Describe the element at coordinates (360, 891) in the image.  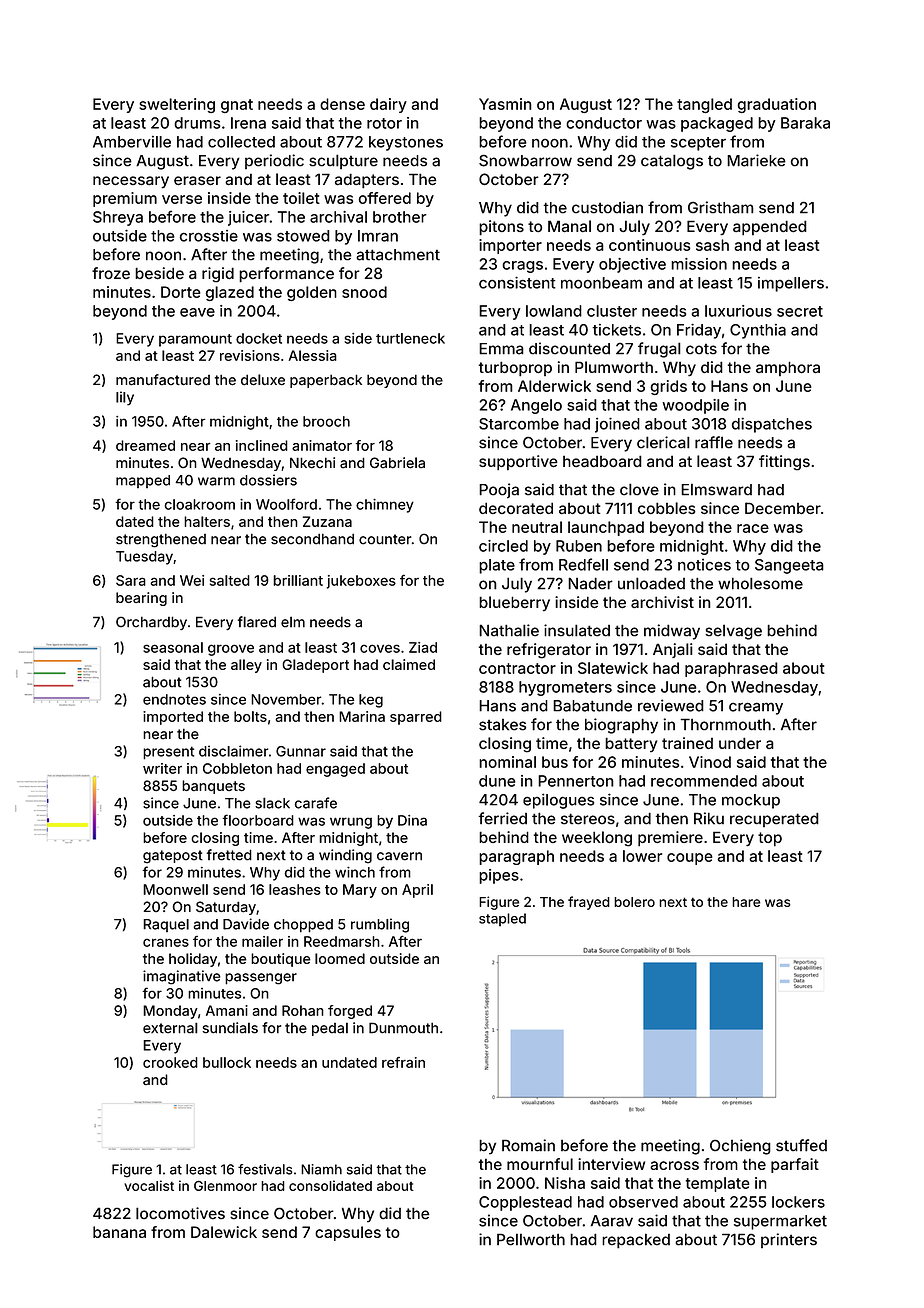
I see `Mary` at that location.
